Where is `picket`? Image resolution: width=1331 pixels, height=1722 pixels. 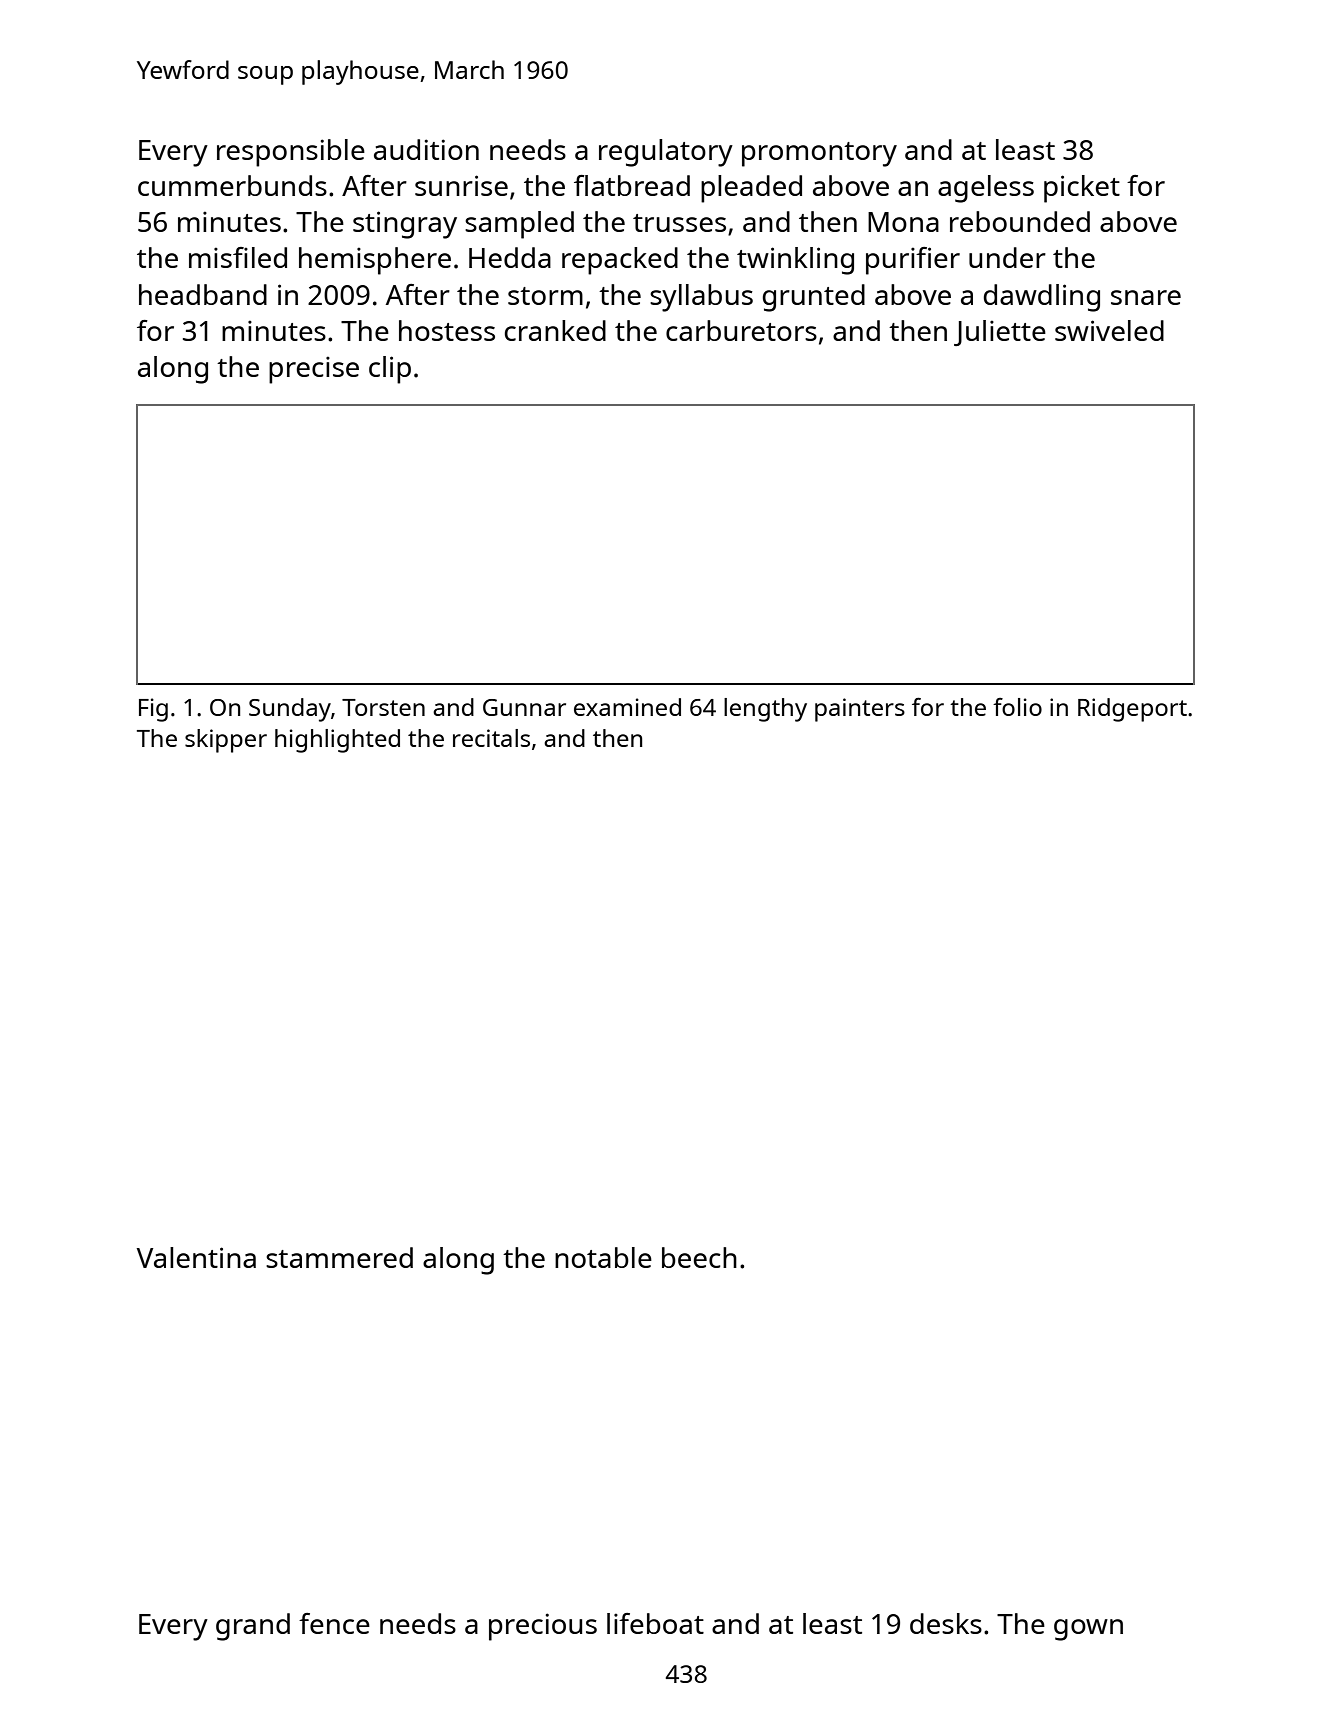 picket is located at coordinates (1082, 189).
